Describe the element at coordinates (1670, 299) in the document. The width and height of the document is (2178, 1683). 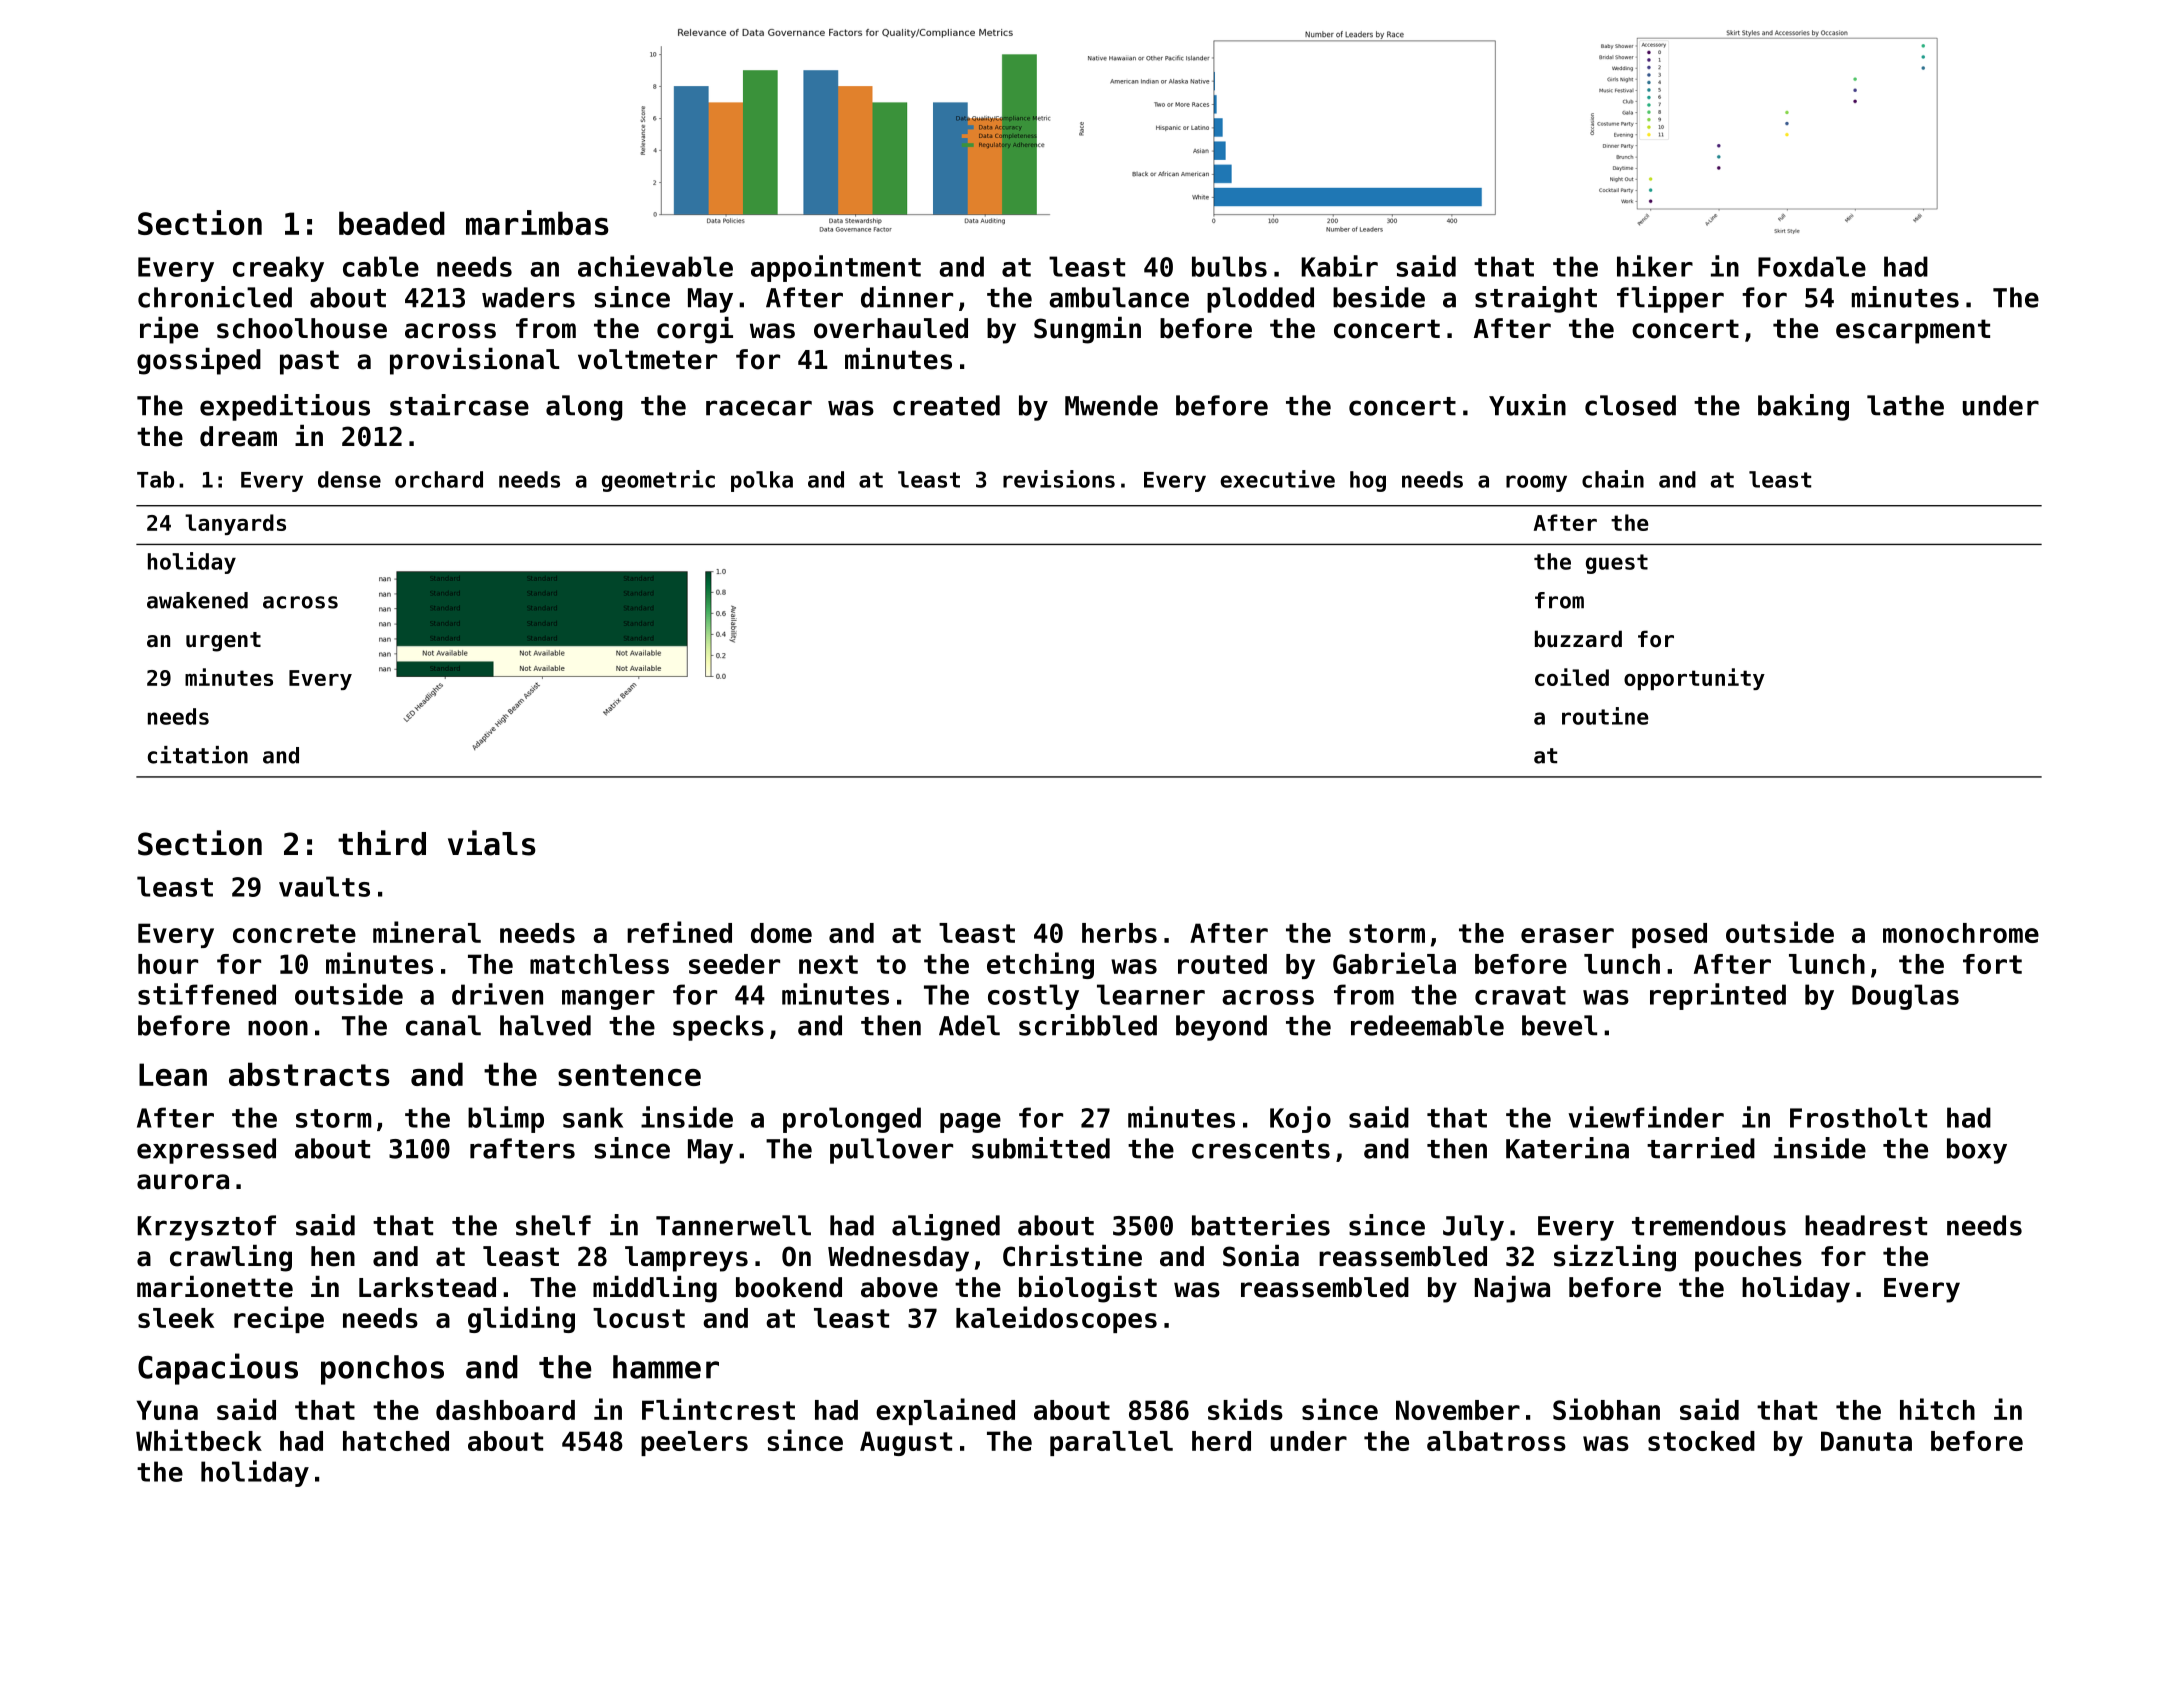
I see `flipper` at that location.
